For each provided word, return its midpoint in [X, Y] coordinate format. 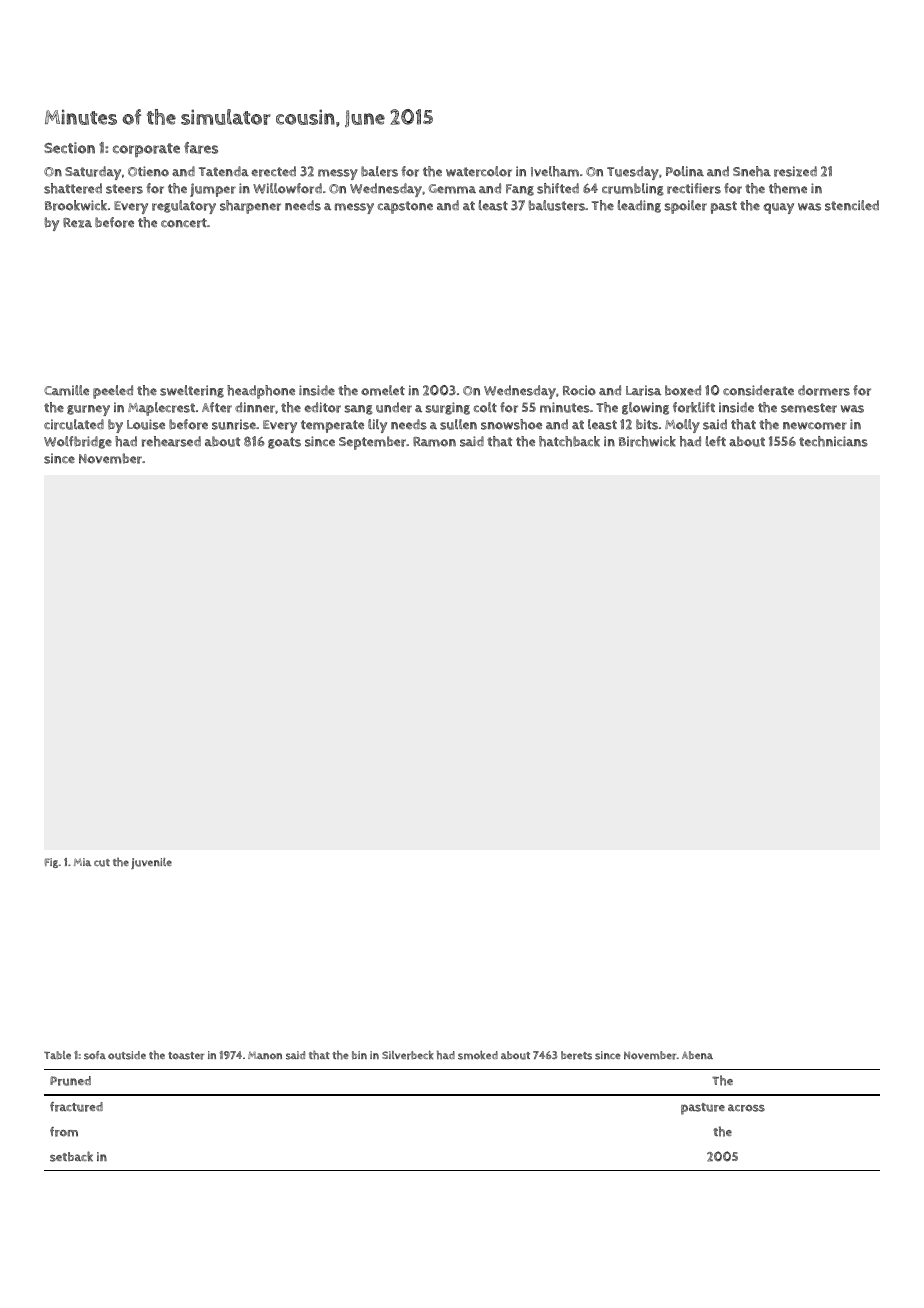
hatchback [569, 441]
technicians [833, 441]
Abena [697, 1055]
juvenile [151, 863]
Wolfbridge [78, 442]
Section [69, 148]
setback [71, 1156]
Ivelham [555, 171]
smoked [478, 1055]
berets [576, 1055]
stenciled [852, 205]
